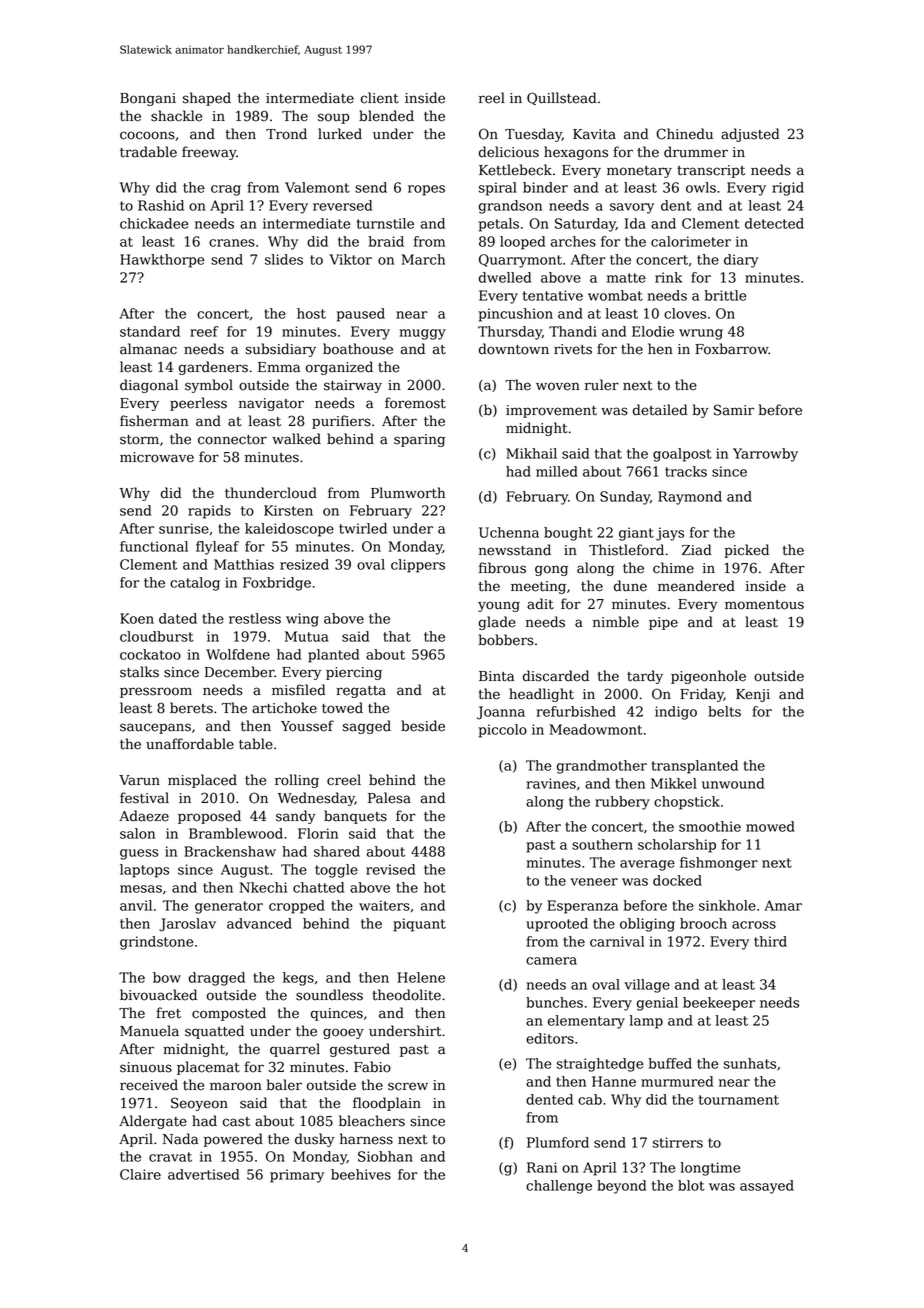 This screenshot has height=1308, width=924. Describe the element at coordinates (594, 882) in the screenshot. I see `veneer` at that location.
